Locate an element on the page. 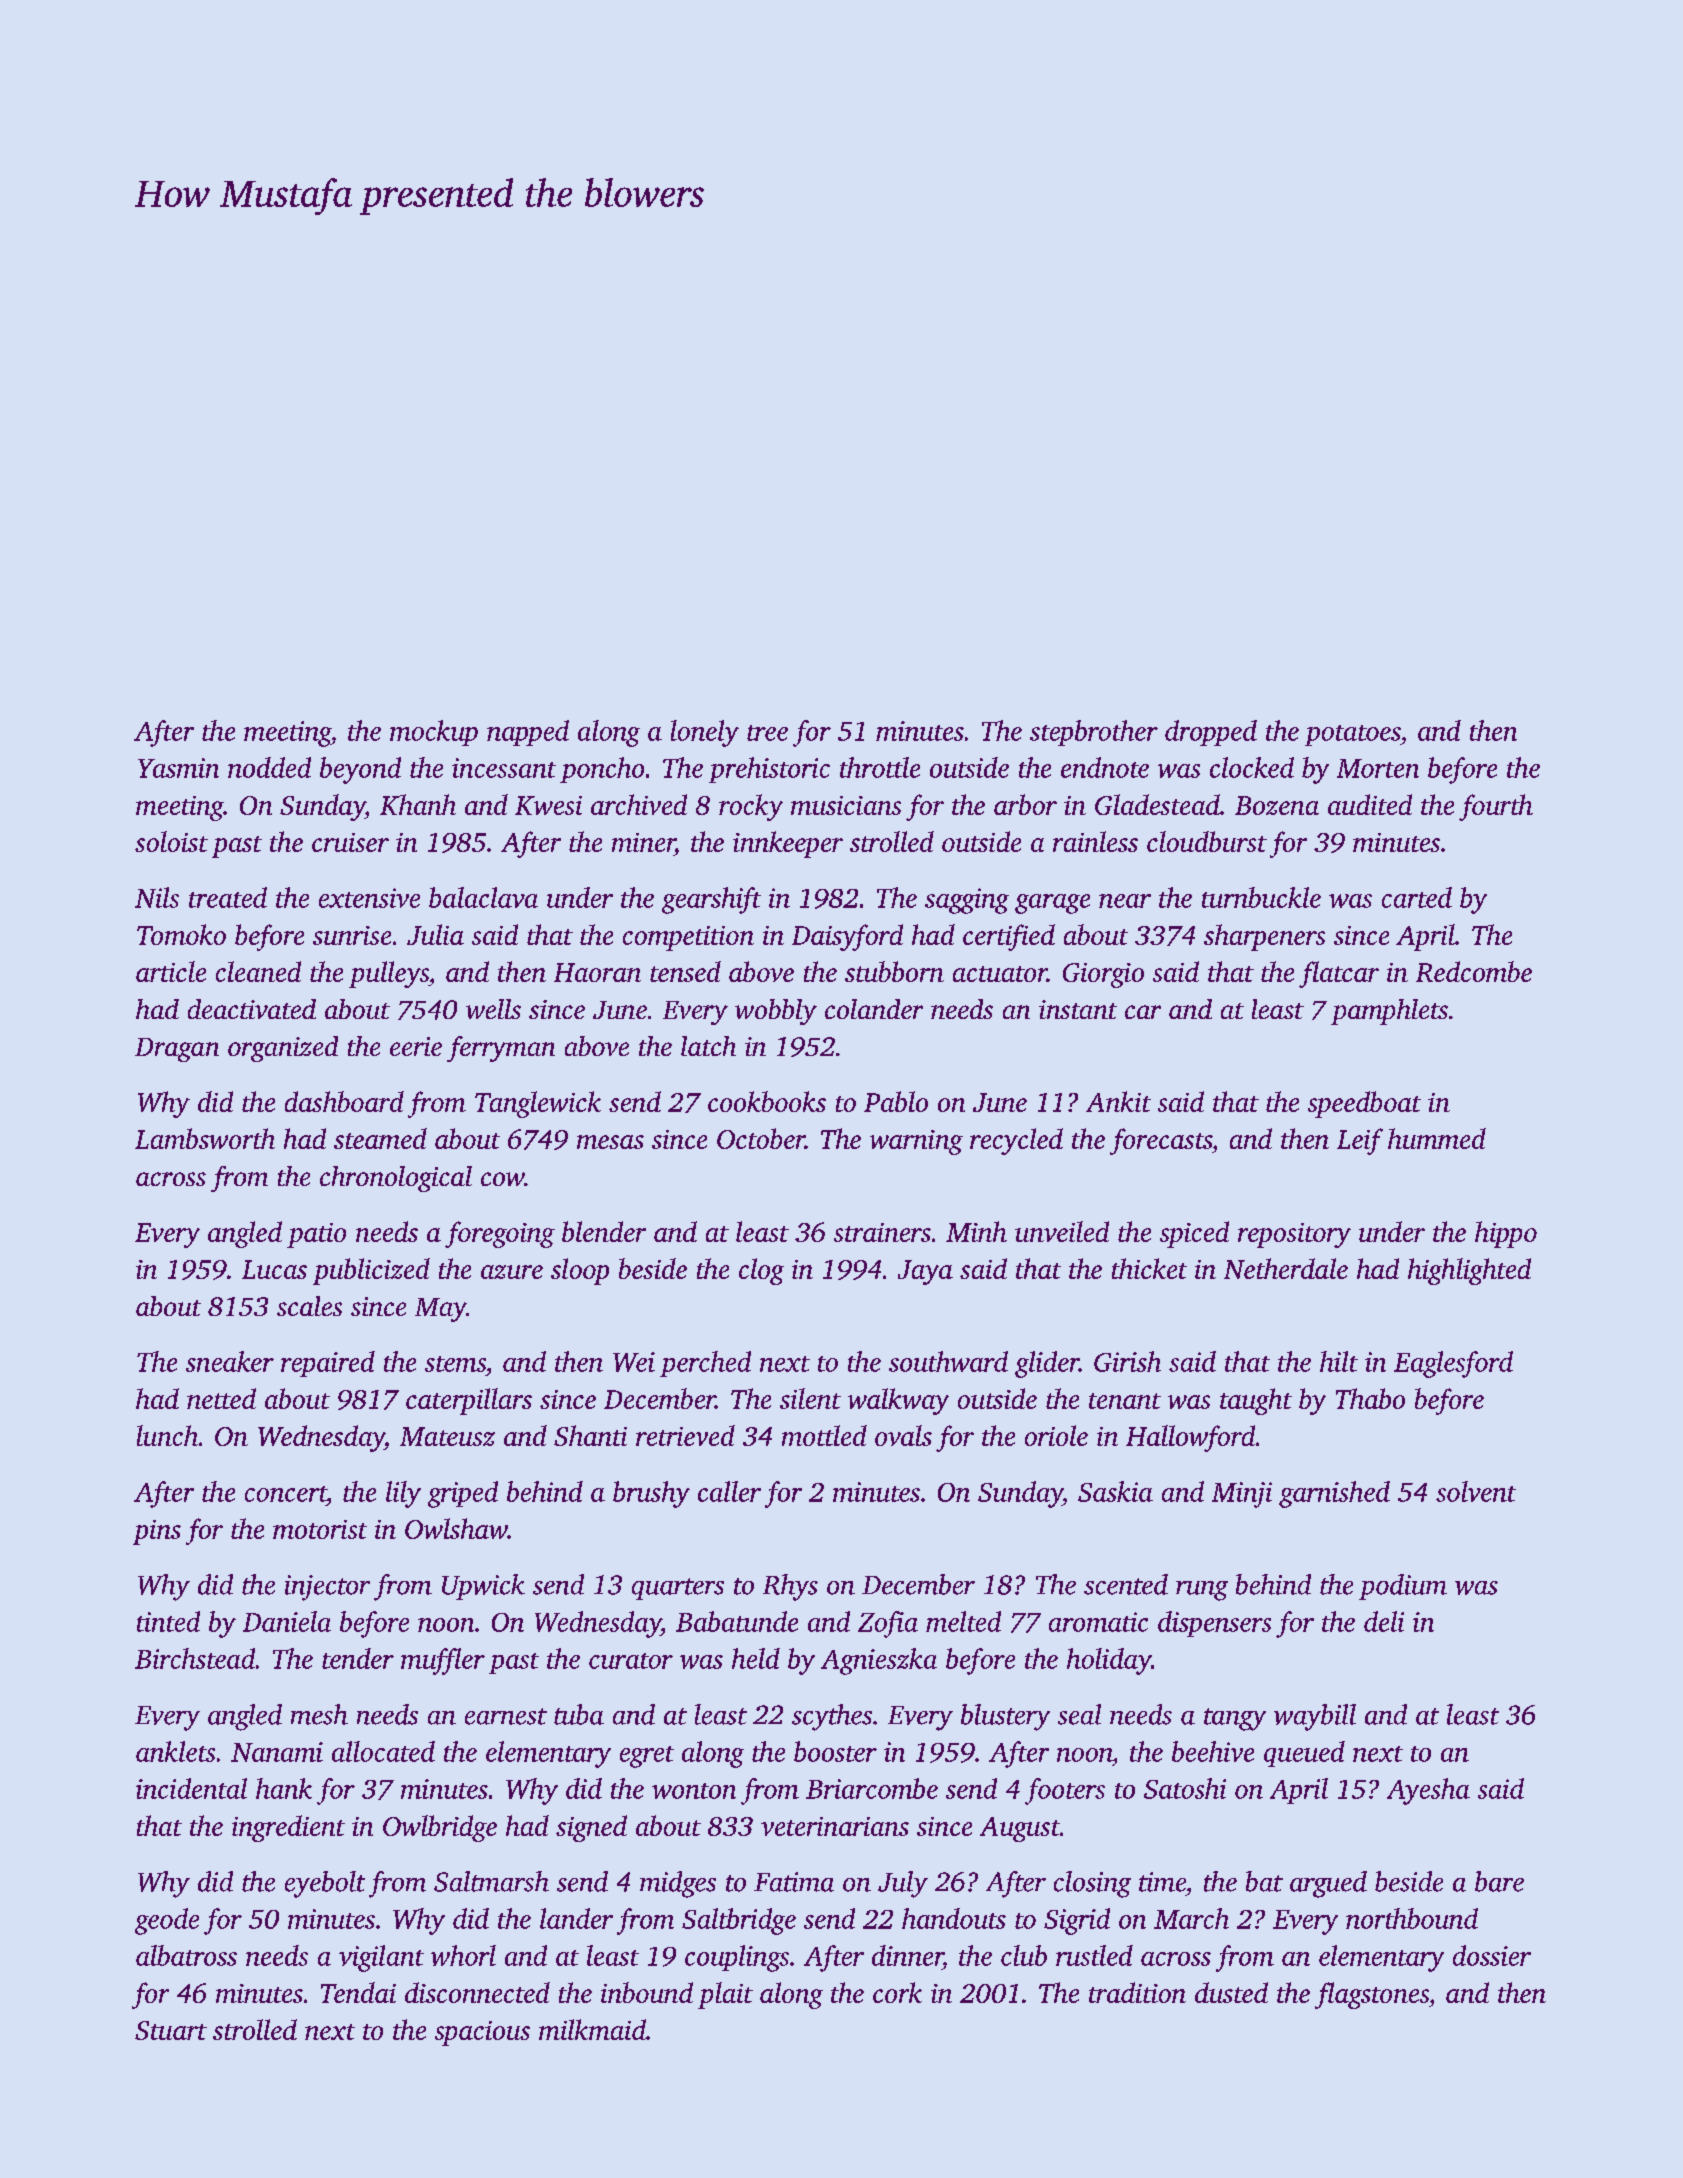 The width and height of the image is (1683, 2178). signed is located at coordinates (591, 1828).
